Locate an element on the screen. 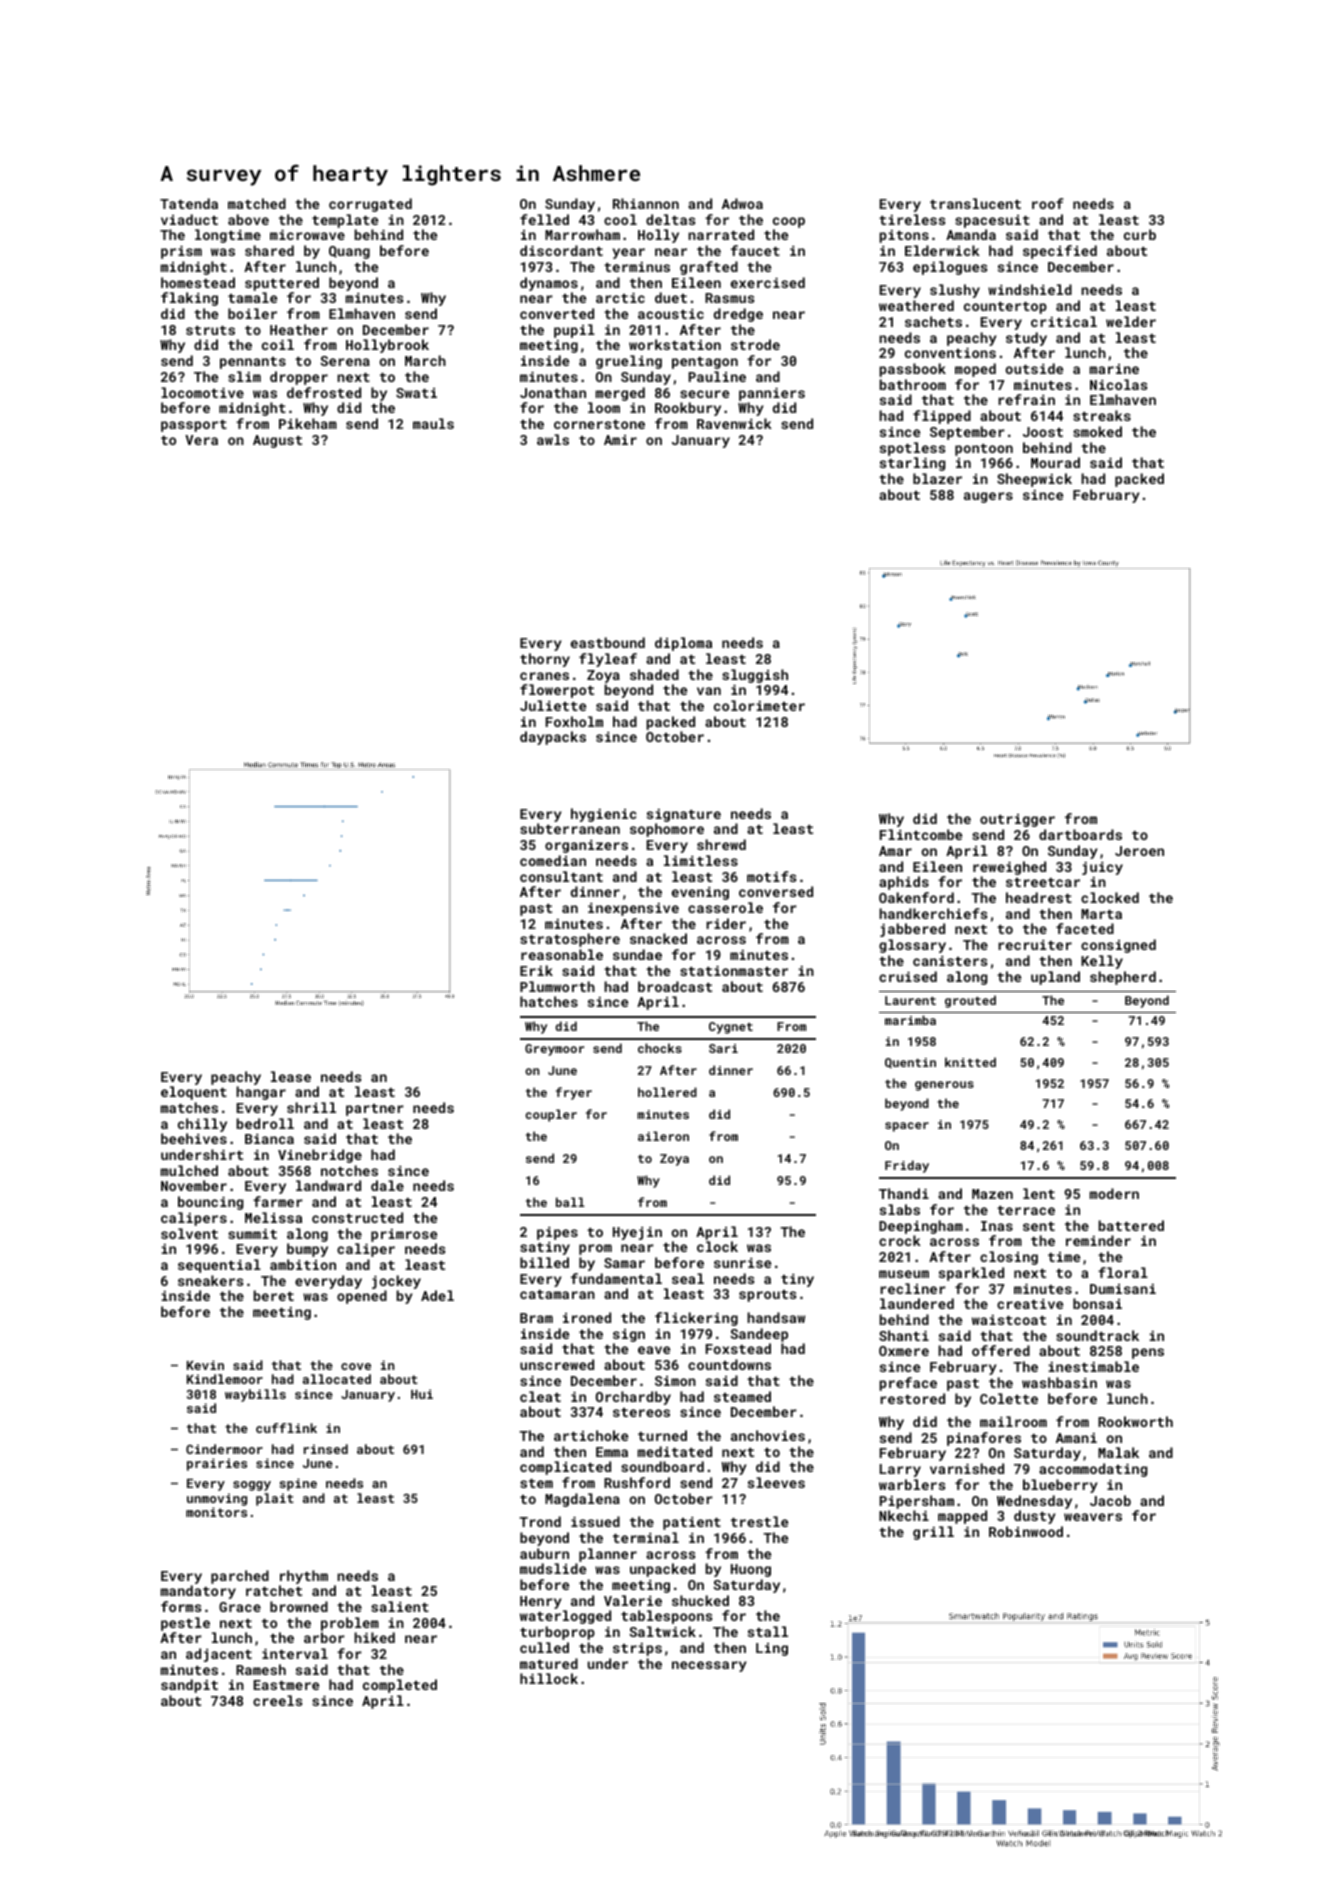 The image size is (1336, 1889). Swati is located at coordinates (416, 393).
